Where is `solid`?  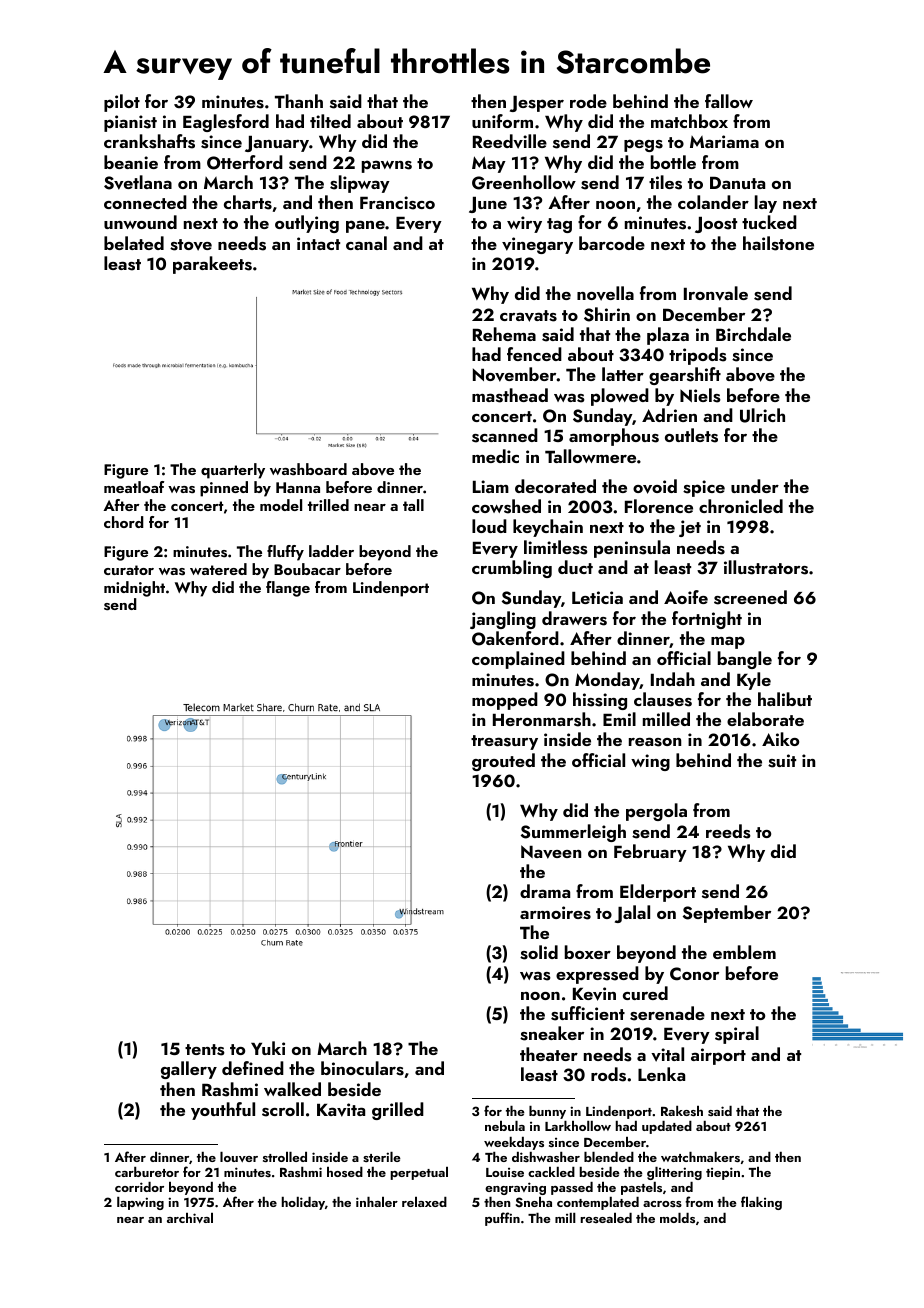
solid is located at coordinates (539, 952).
